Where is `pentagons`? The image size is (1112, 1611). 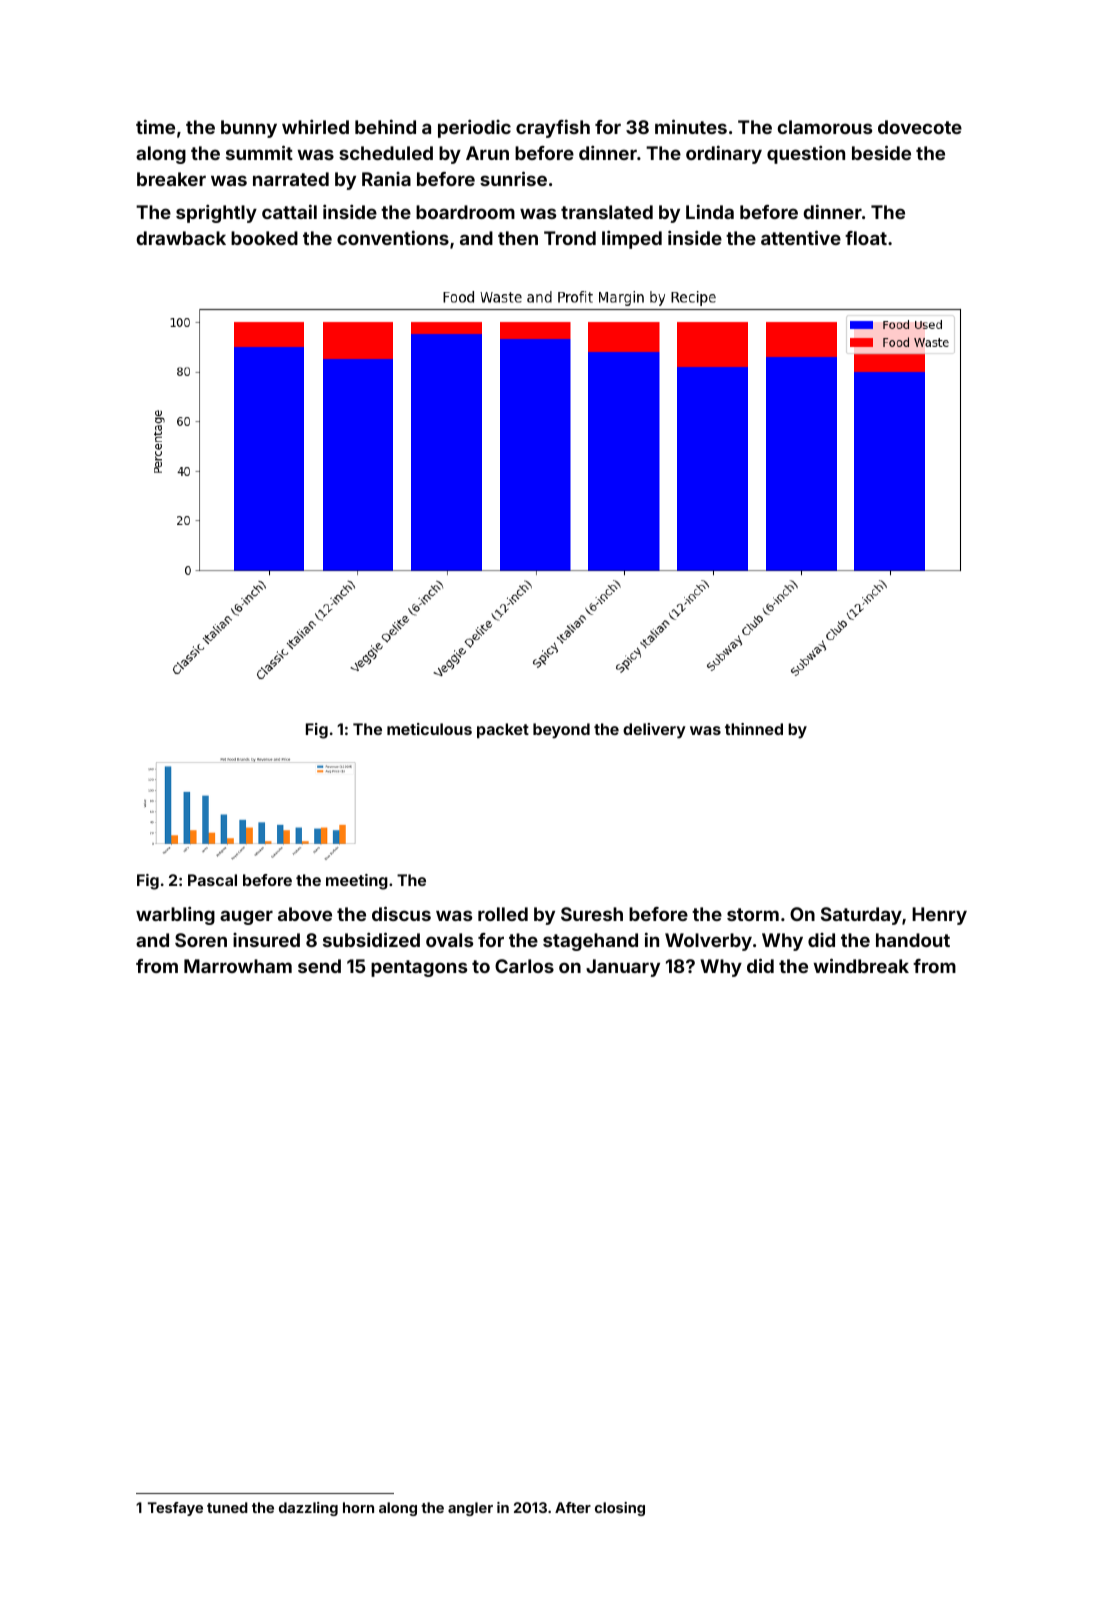
pentagons is located at coordinates (419, 968).
